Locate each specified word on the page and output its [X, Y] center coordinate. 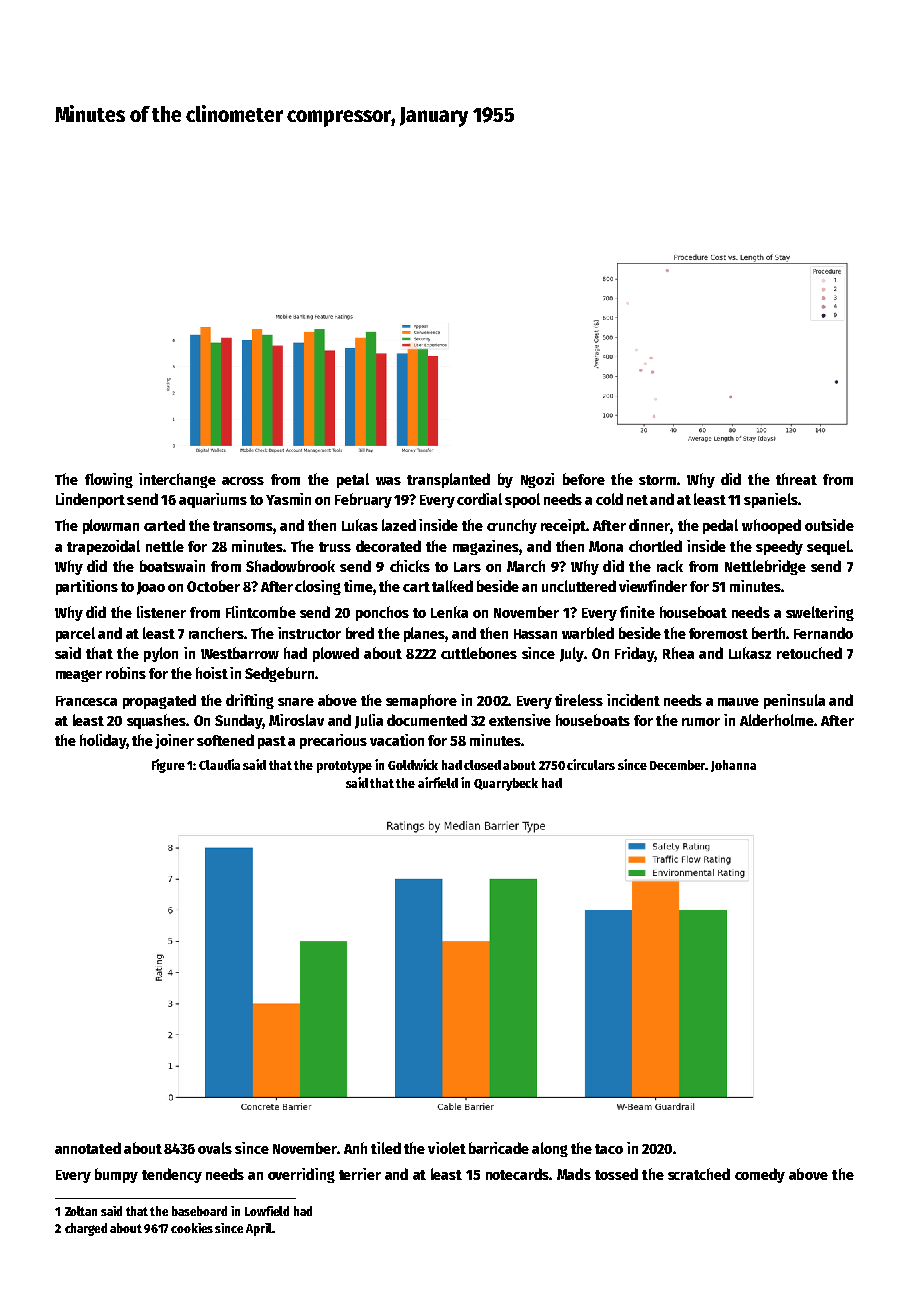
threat [796, 479]
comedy [760, 1175]
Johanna [733, 766]
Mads [574, 1174]
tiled [386, 1148]
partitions [87, 587]
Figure [168, 766]
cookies [192, 1228]
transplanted [448, 480]
